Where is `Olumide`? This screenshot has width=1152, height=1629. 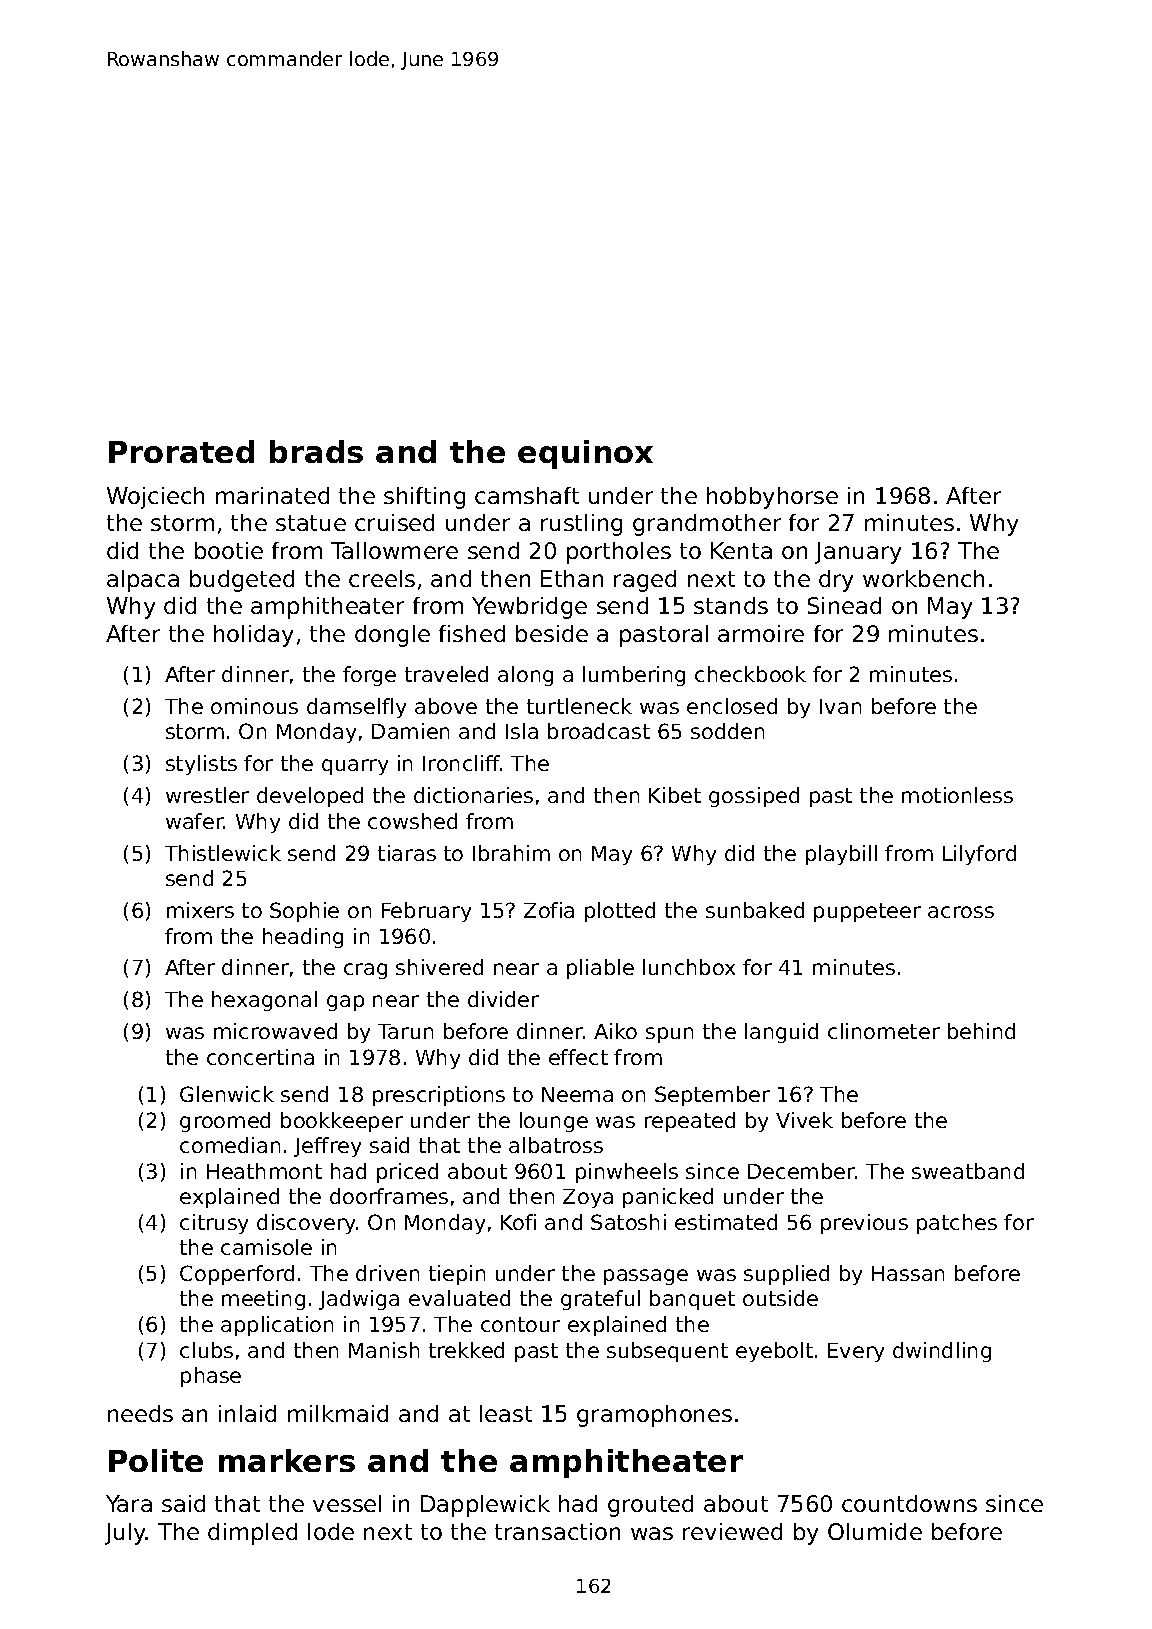 Olumide is located at coordinates (875, 1531).
